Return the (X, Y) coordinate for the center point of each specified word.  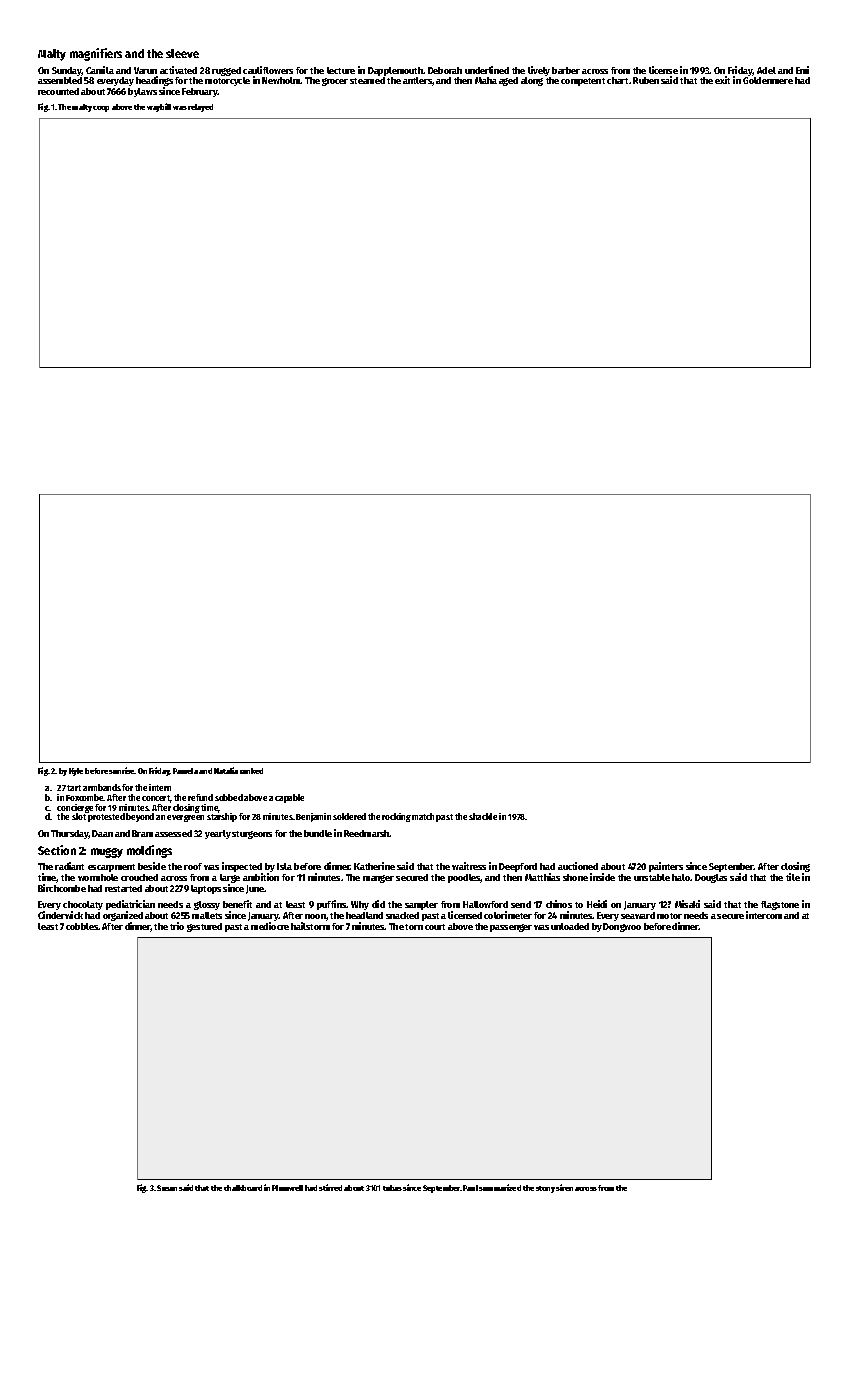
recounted (58, 91)
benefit (237, 904)
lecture (341, 70)
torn (414, 927)
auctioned (578, 866)
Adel (766, 70)
